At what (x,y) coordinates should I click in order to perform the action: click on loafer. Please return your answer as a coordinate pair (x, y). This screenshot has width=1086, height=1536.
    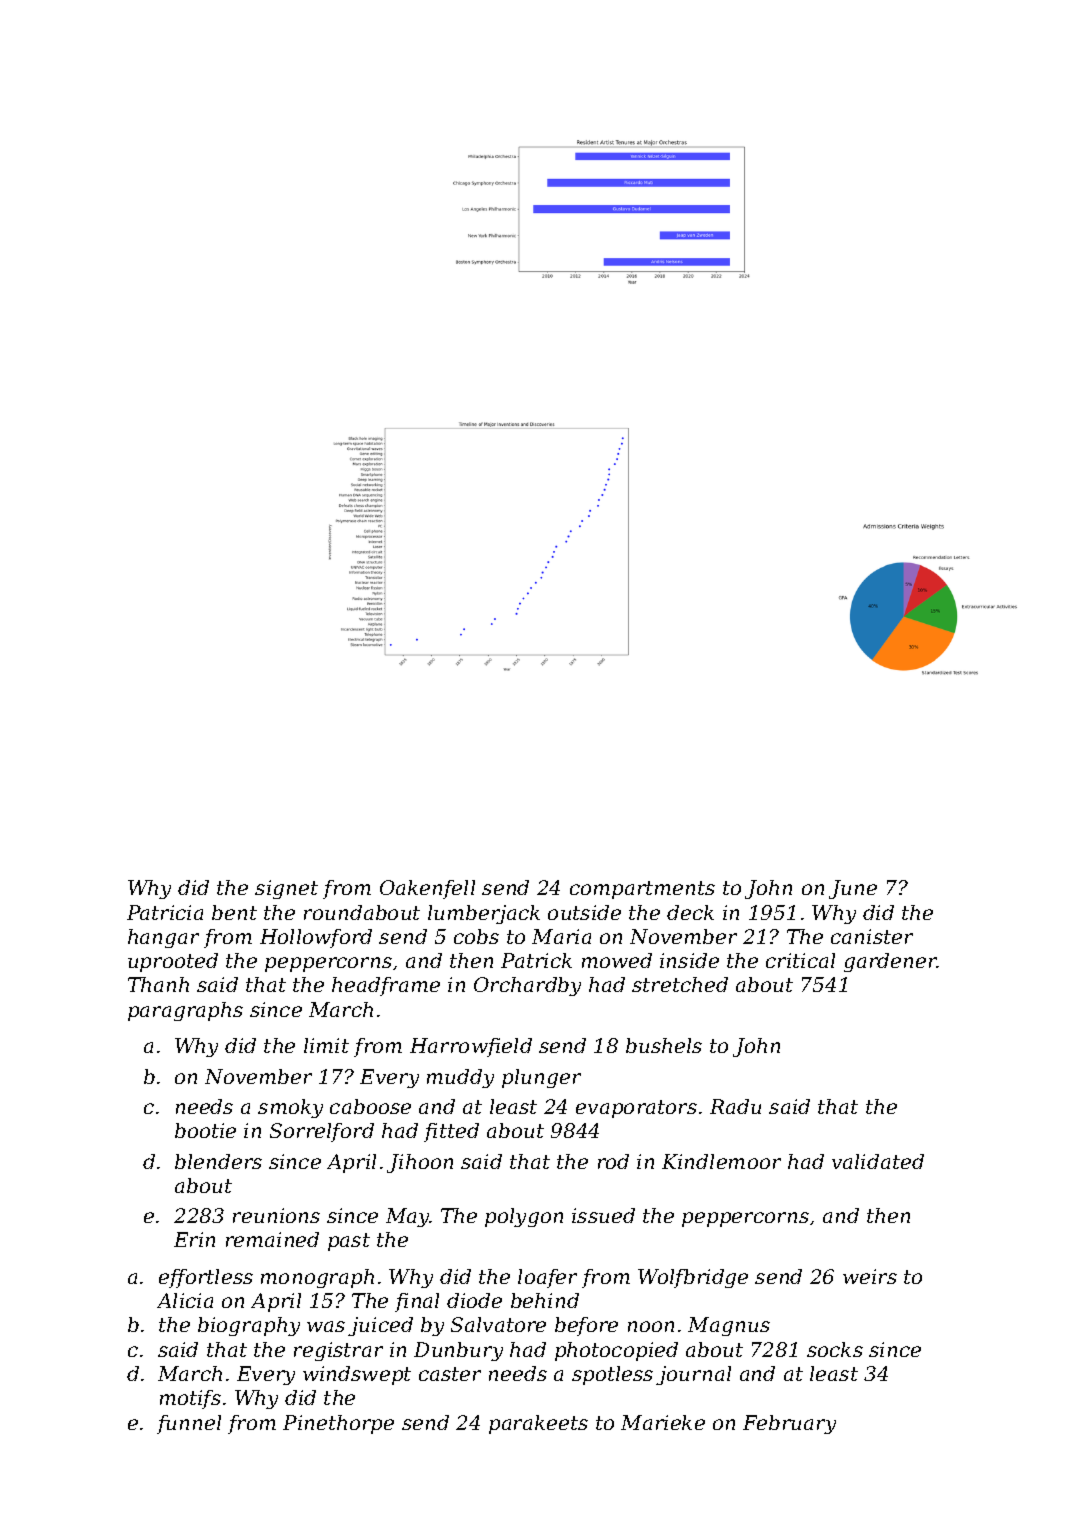
    Looking at the image, I should click on (547, 1278).
